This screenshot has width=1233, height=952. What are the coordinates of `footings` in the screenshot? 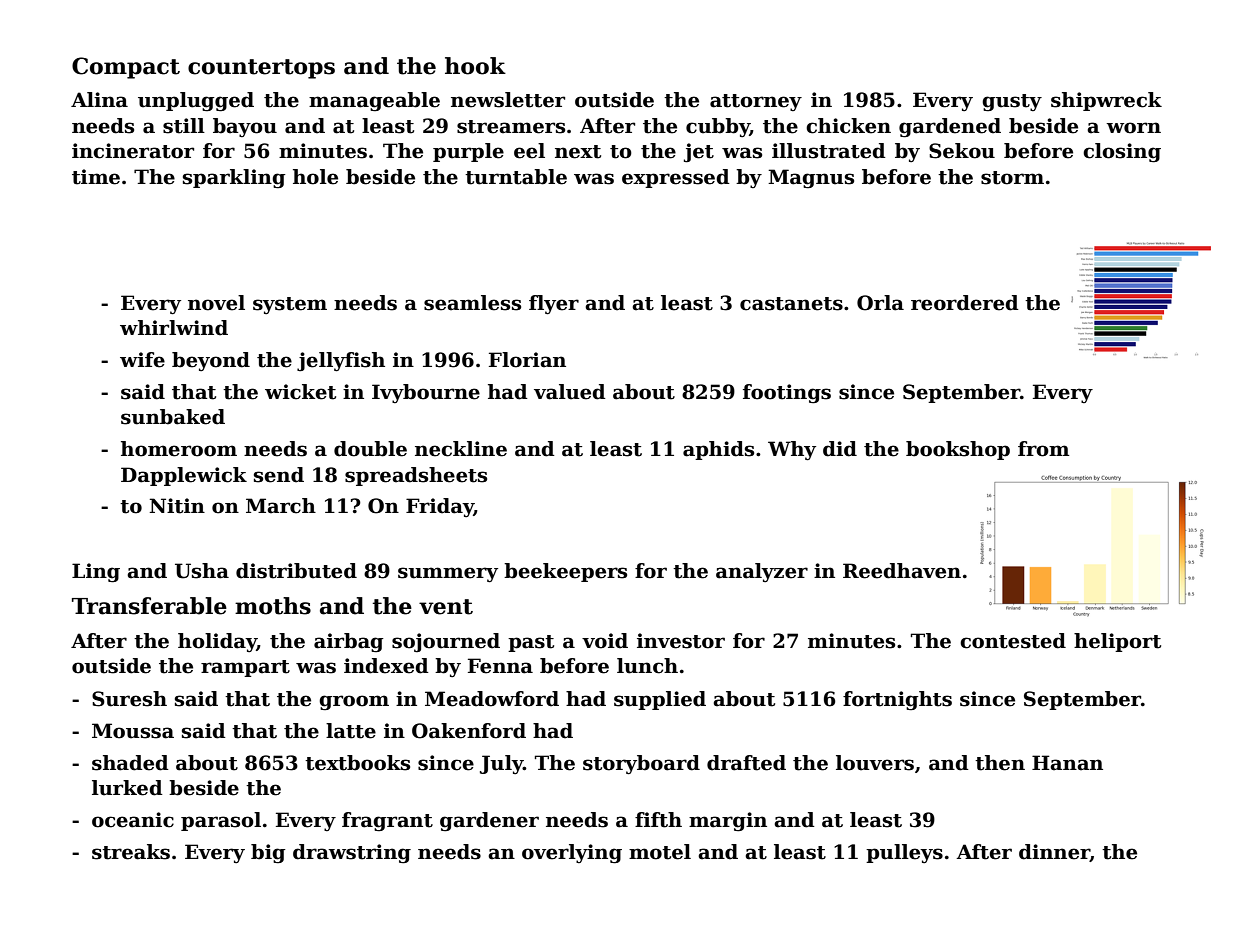 It's located at (787, 394).
